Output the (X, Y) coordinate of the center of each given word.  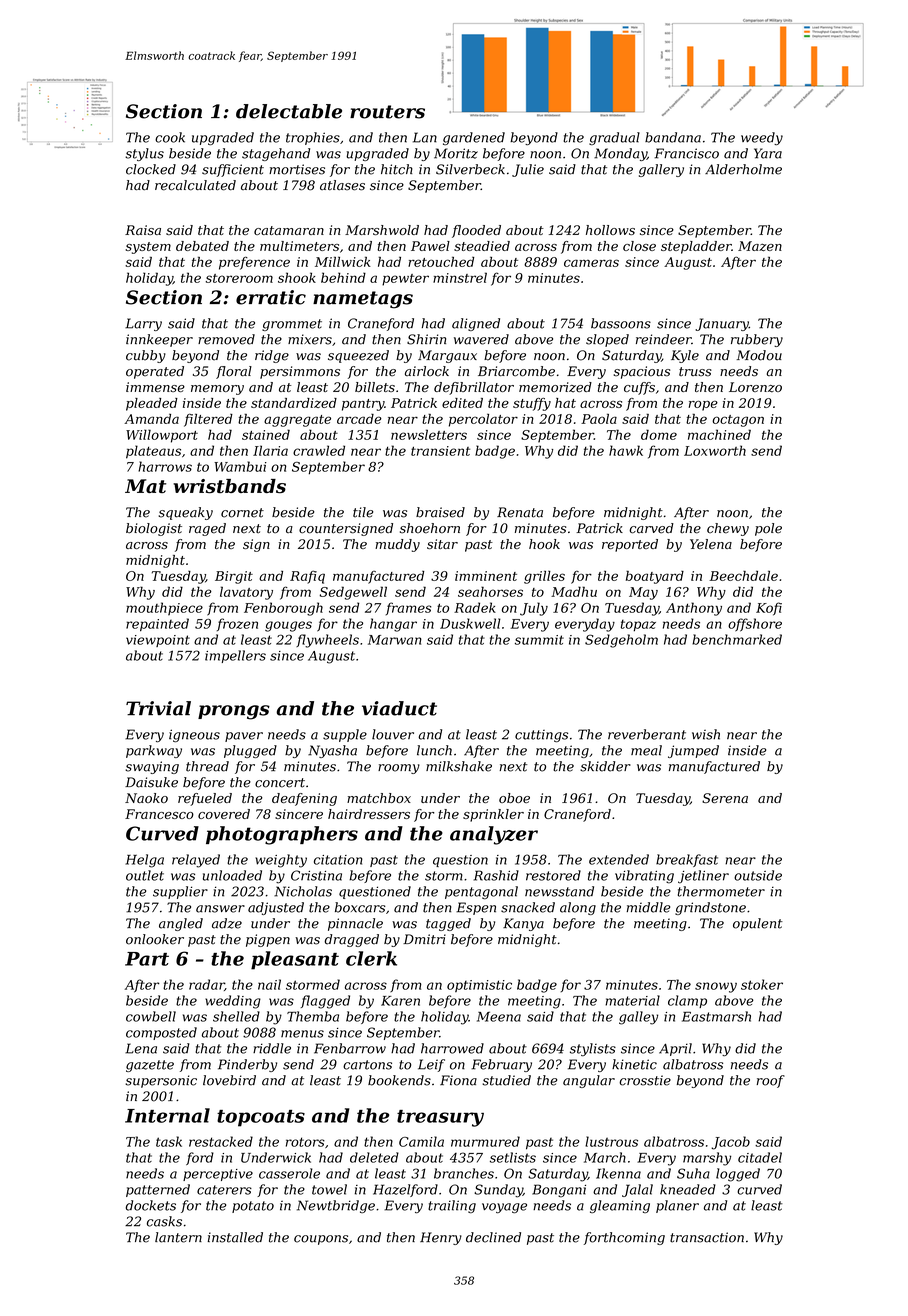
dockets (151, 1205)
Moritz (456, 153)
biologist (154, 529)
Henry (441, 1238)
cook (170, 137)
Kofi (769, 609)
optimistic (479, 986)
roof (770, 1081)
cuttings (541, 736)
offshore (755, 625)
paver (244, 737)
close (639, 246)
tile (363, 512)
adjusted (276, 908)
